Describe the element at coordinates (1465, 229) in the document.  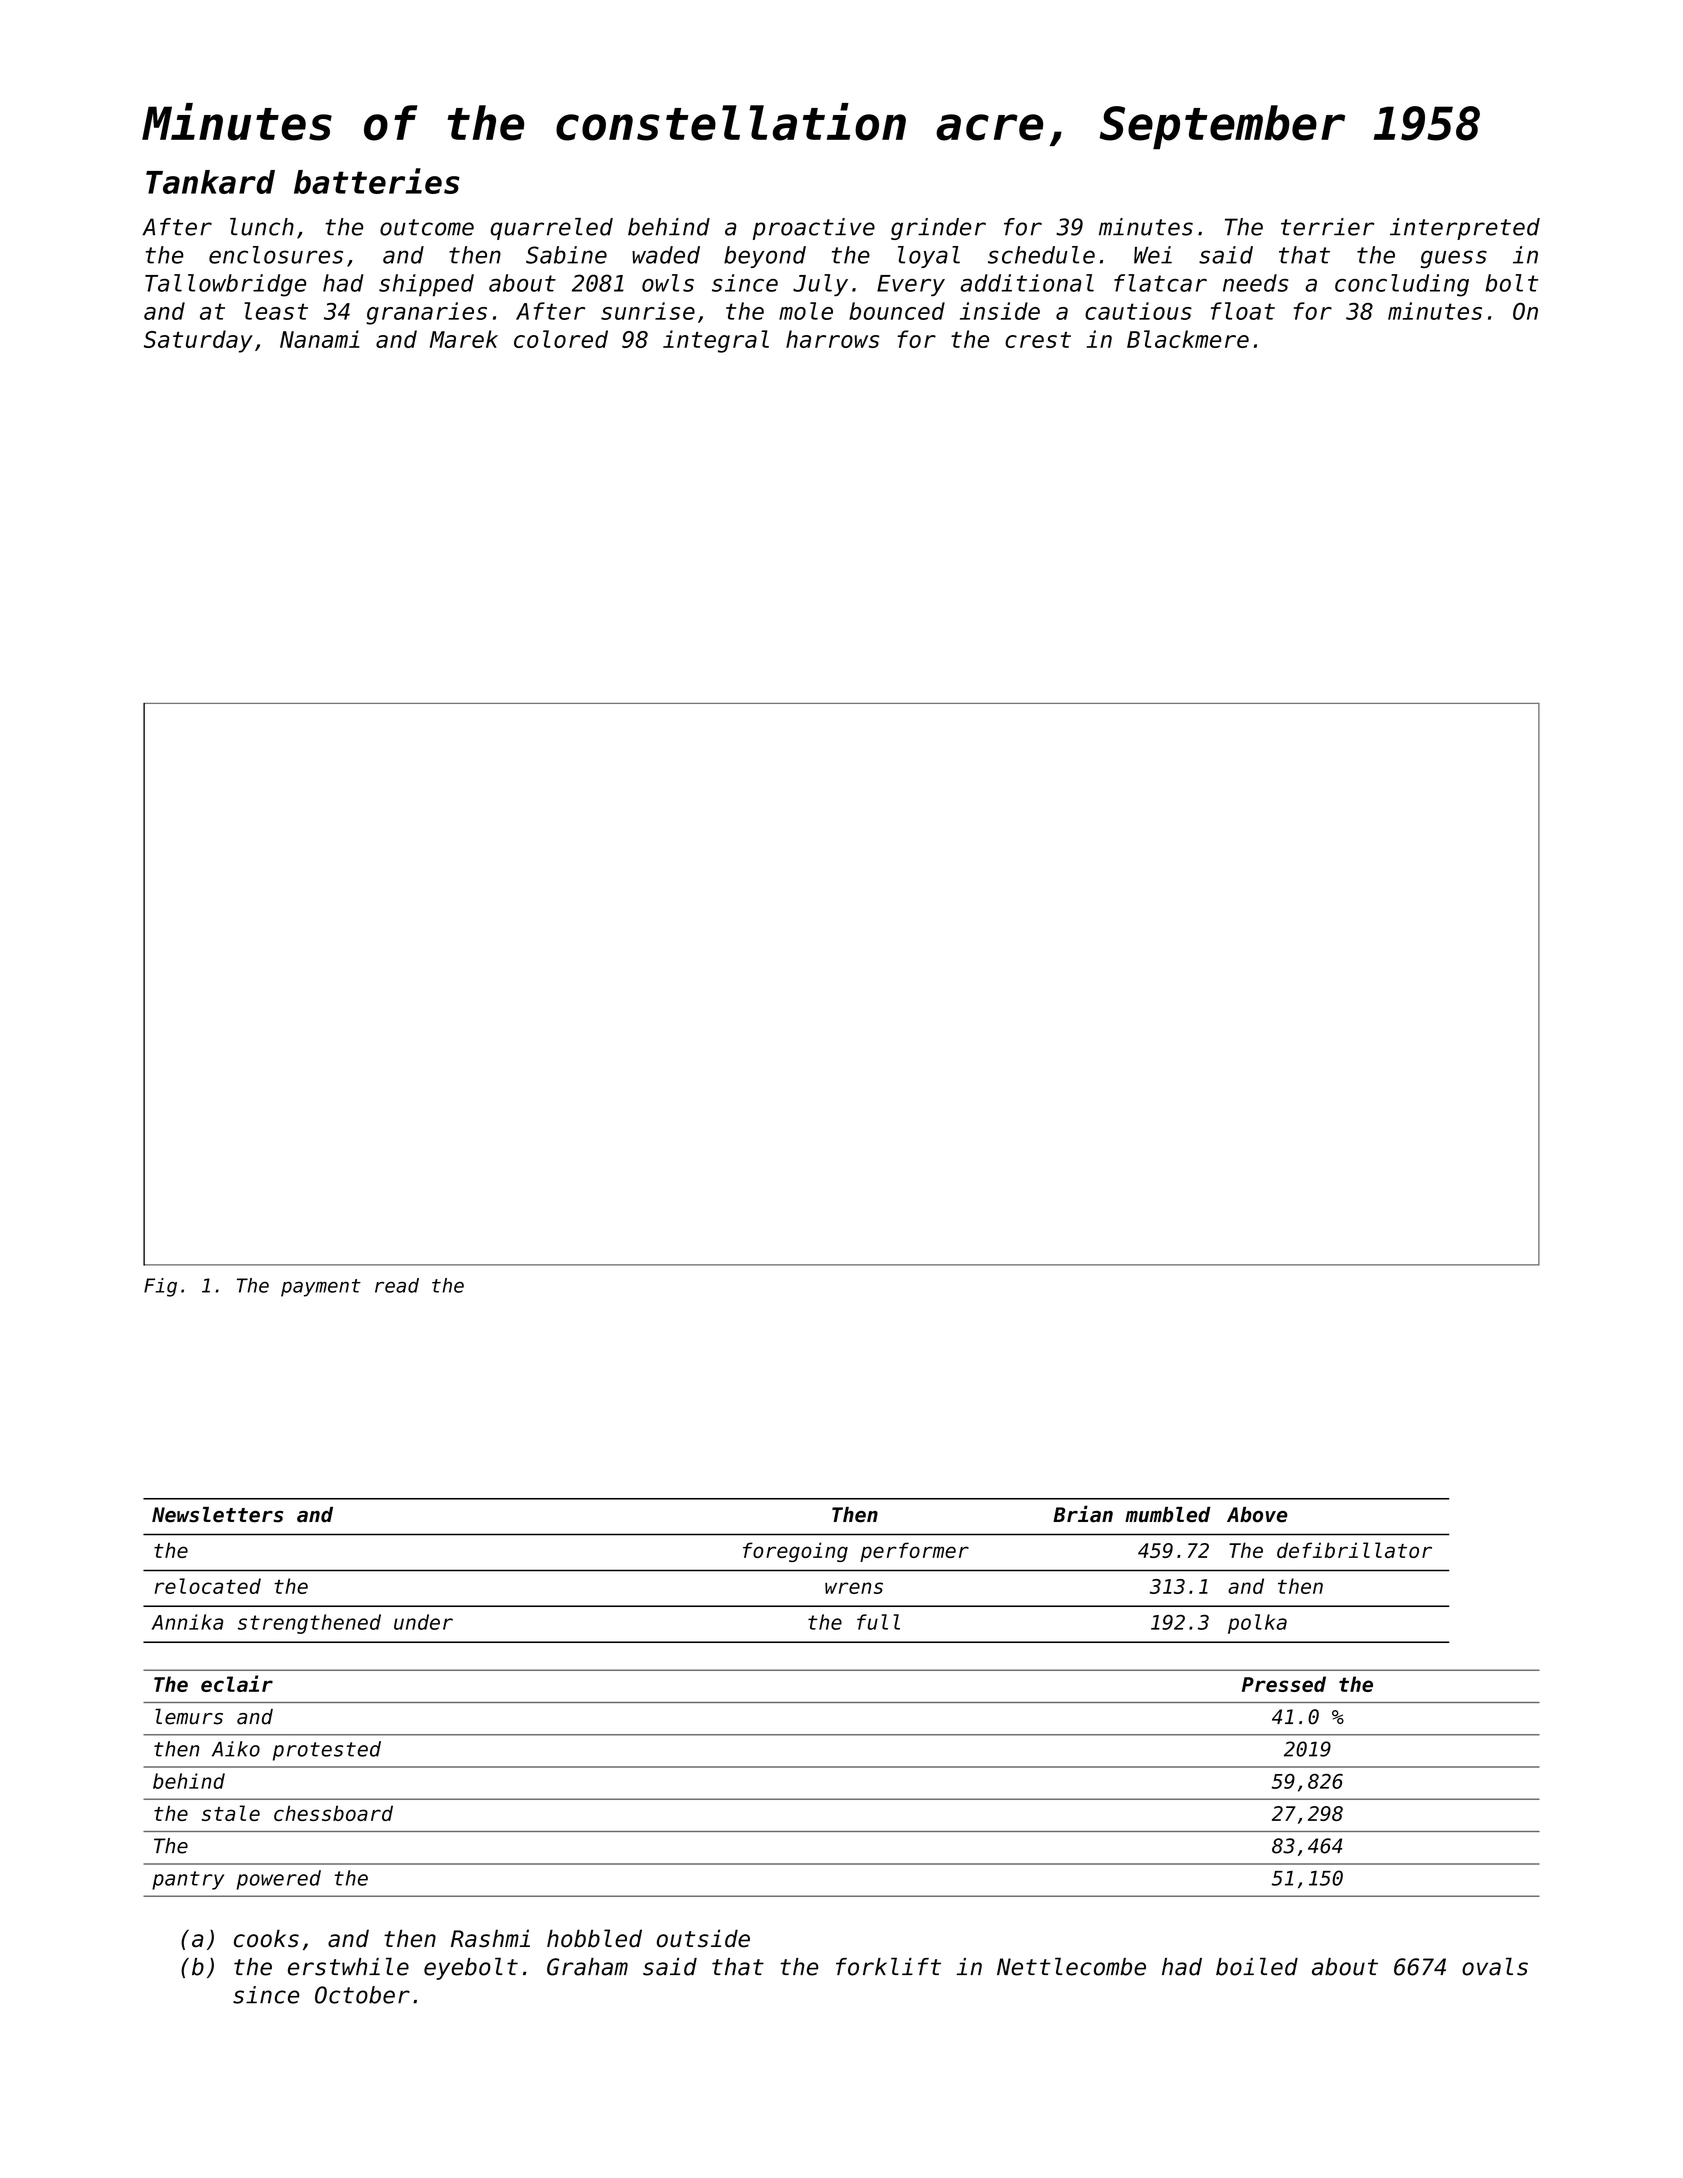
I see `interpreted` at that location.
